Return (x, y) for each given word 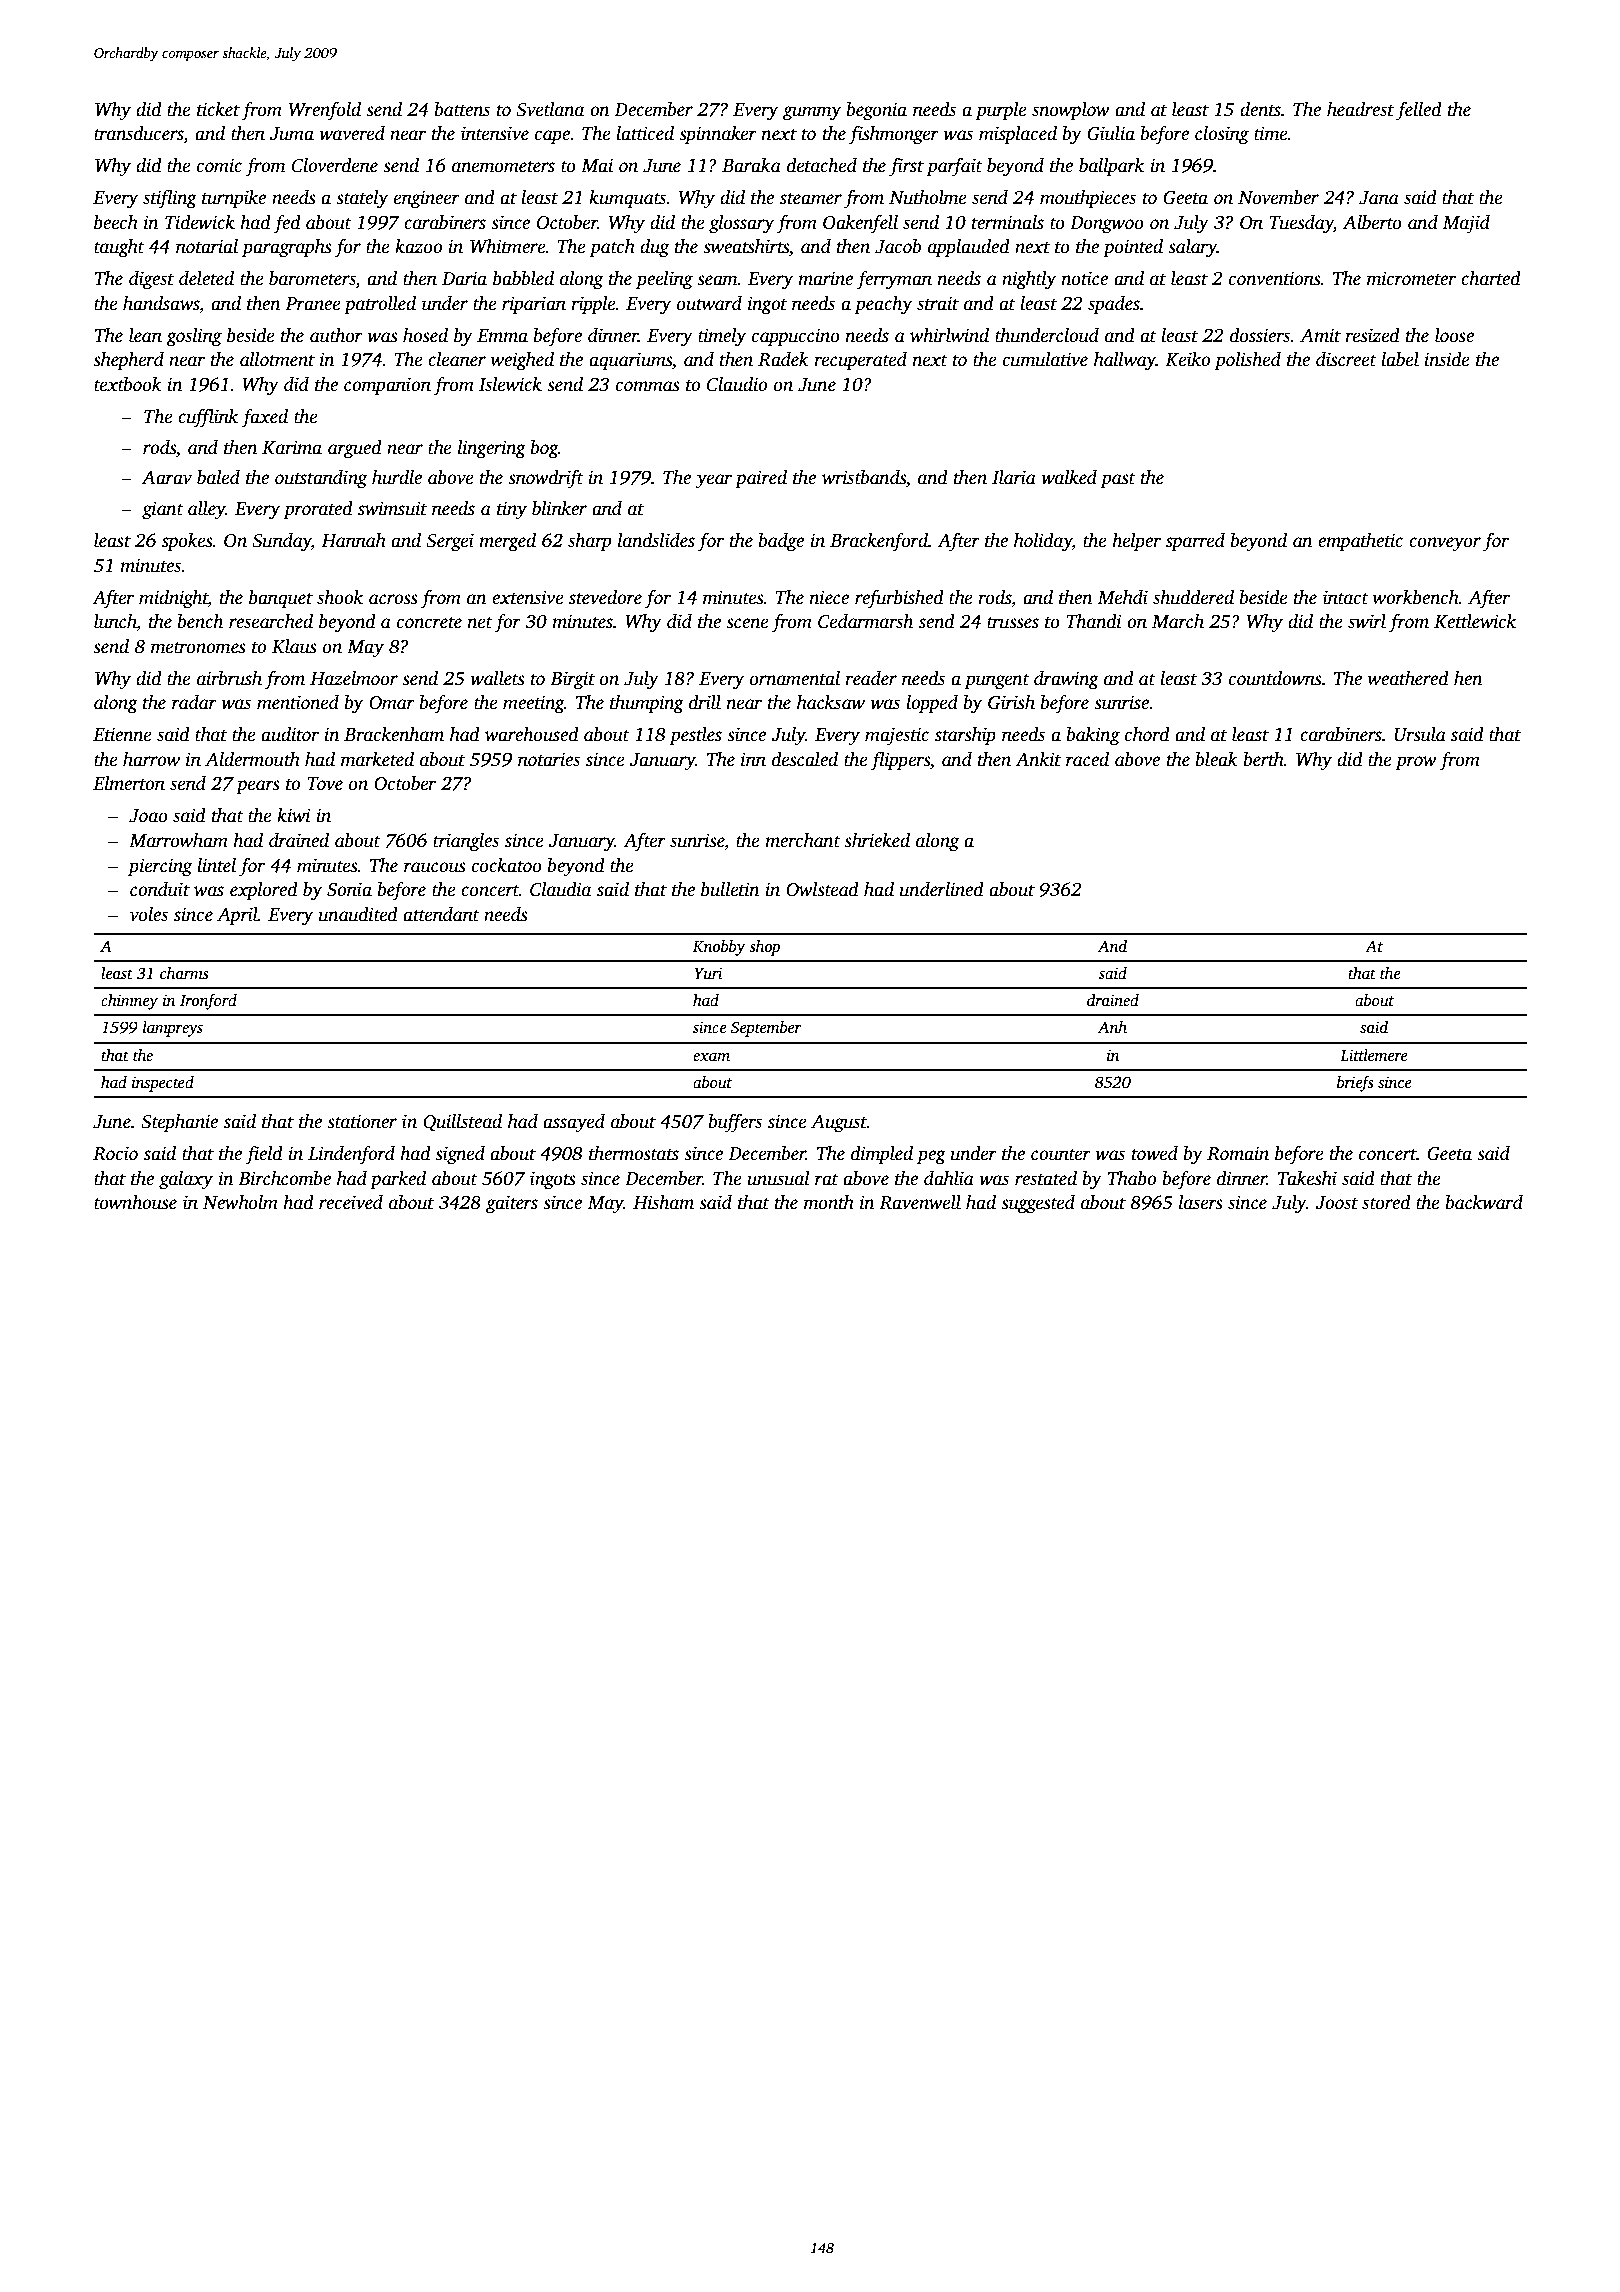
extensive (528, 597)
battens (462, 109)
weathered (1408, 678)
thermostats (634, 1153)
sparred (1195, 542)
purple (1001, 111)
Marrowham (178, 840)
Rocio (115, 1153)
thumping (647, 704)
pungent (997, 682)
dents (1260, 109)
